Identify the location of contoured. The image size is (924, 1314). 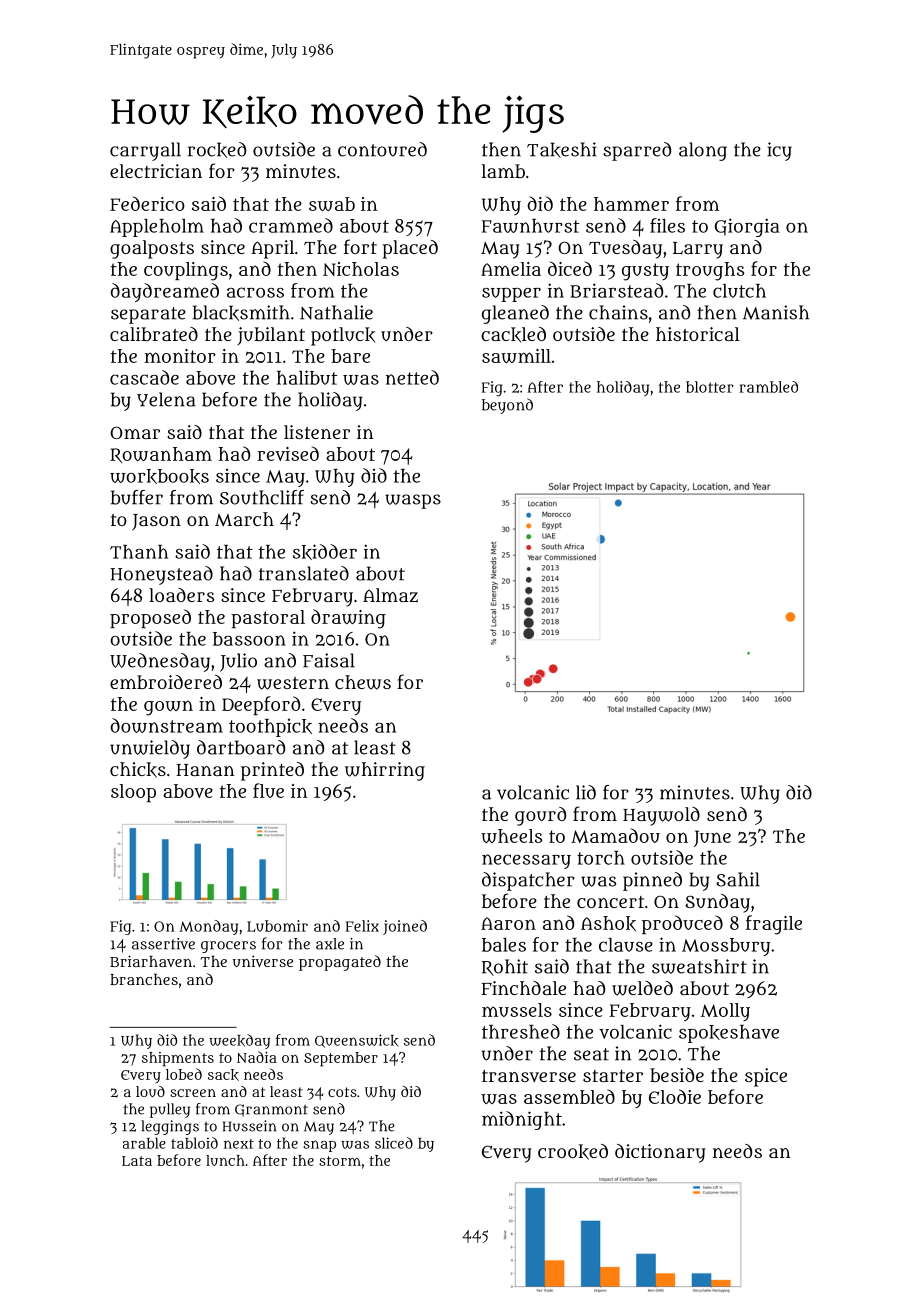
(382, 149).
